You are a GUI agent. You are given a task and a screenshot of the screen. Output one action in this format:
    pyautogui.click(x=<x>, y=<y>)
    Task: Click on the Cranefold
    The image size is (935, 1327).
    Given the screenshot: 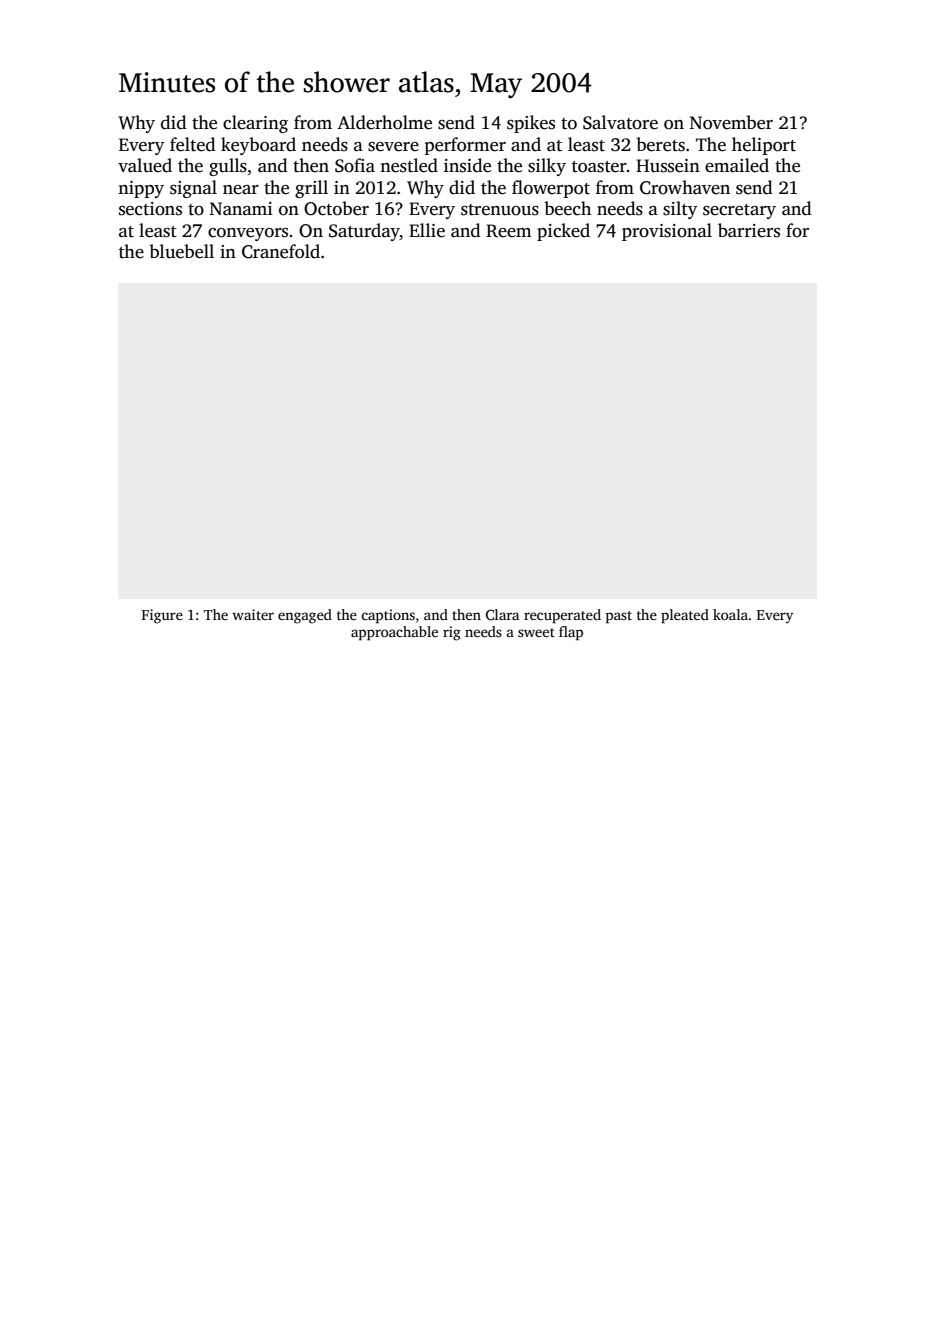 What is the action you would take?
    pyautogui.click(x=281, y=251)
